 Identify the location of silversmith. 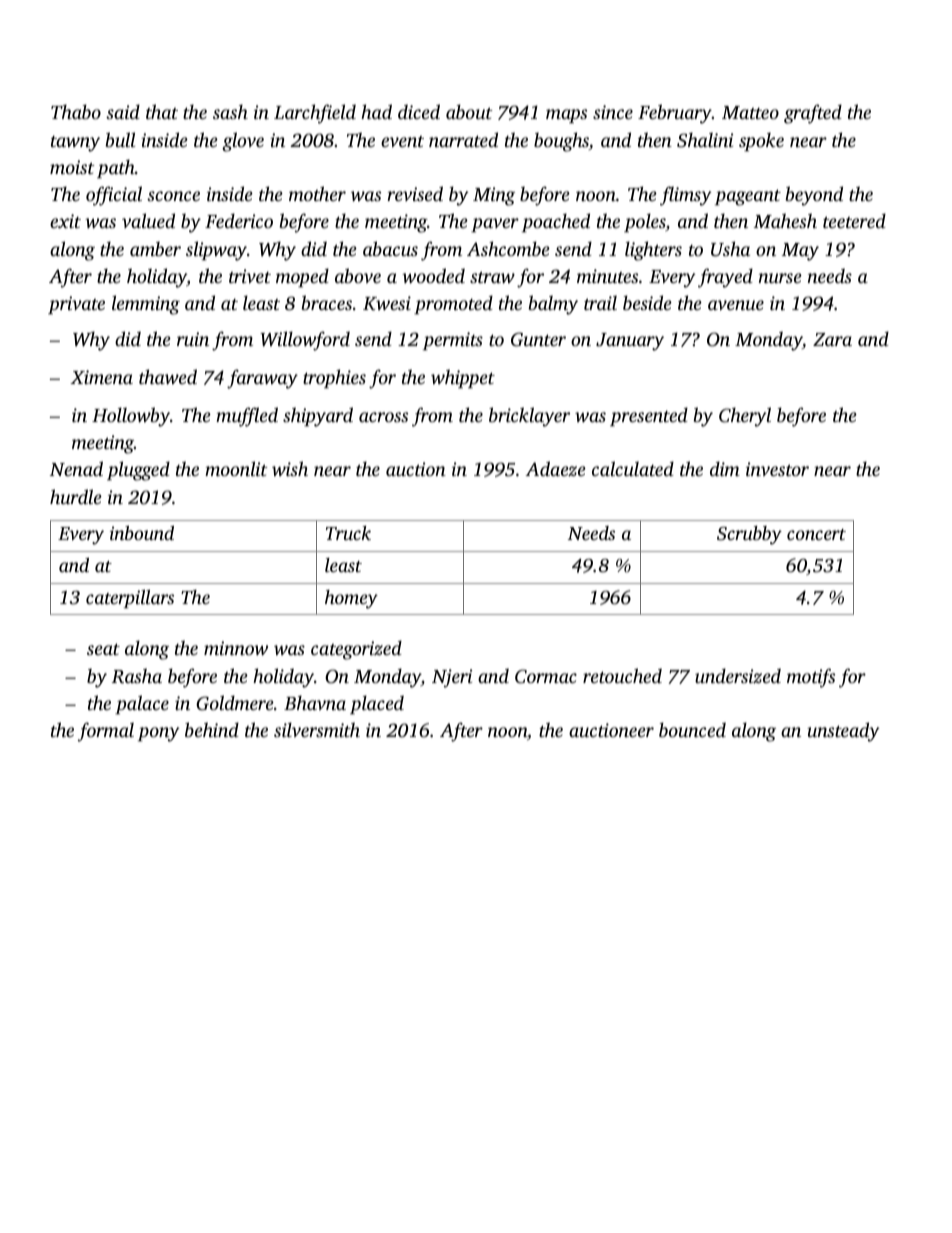
(317, 729).
